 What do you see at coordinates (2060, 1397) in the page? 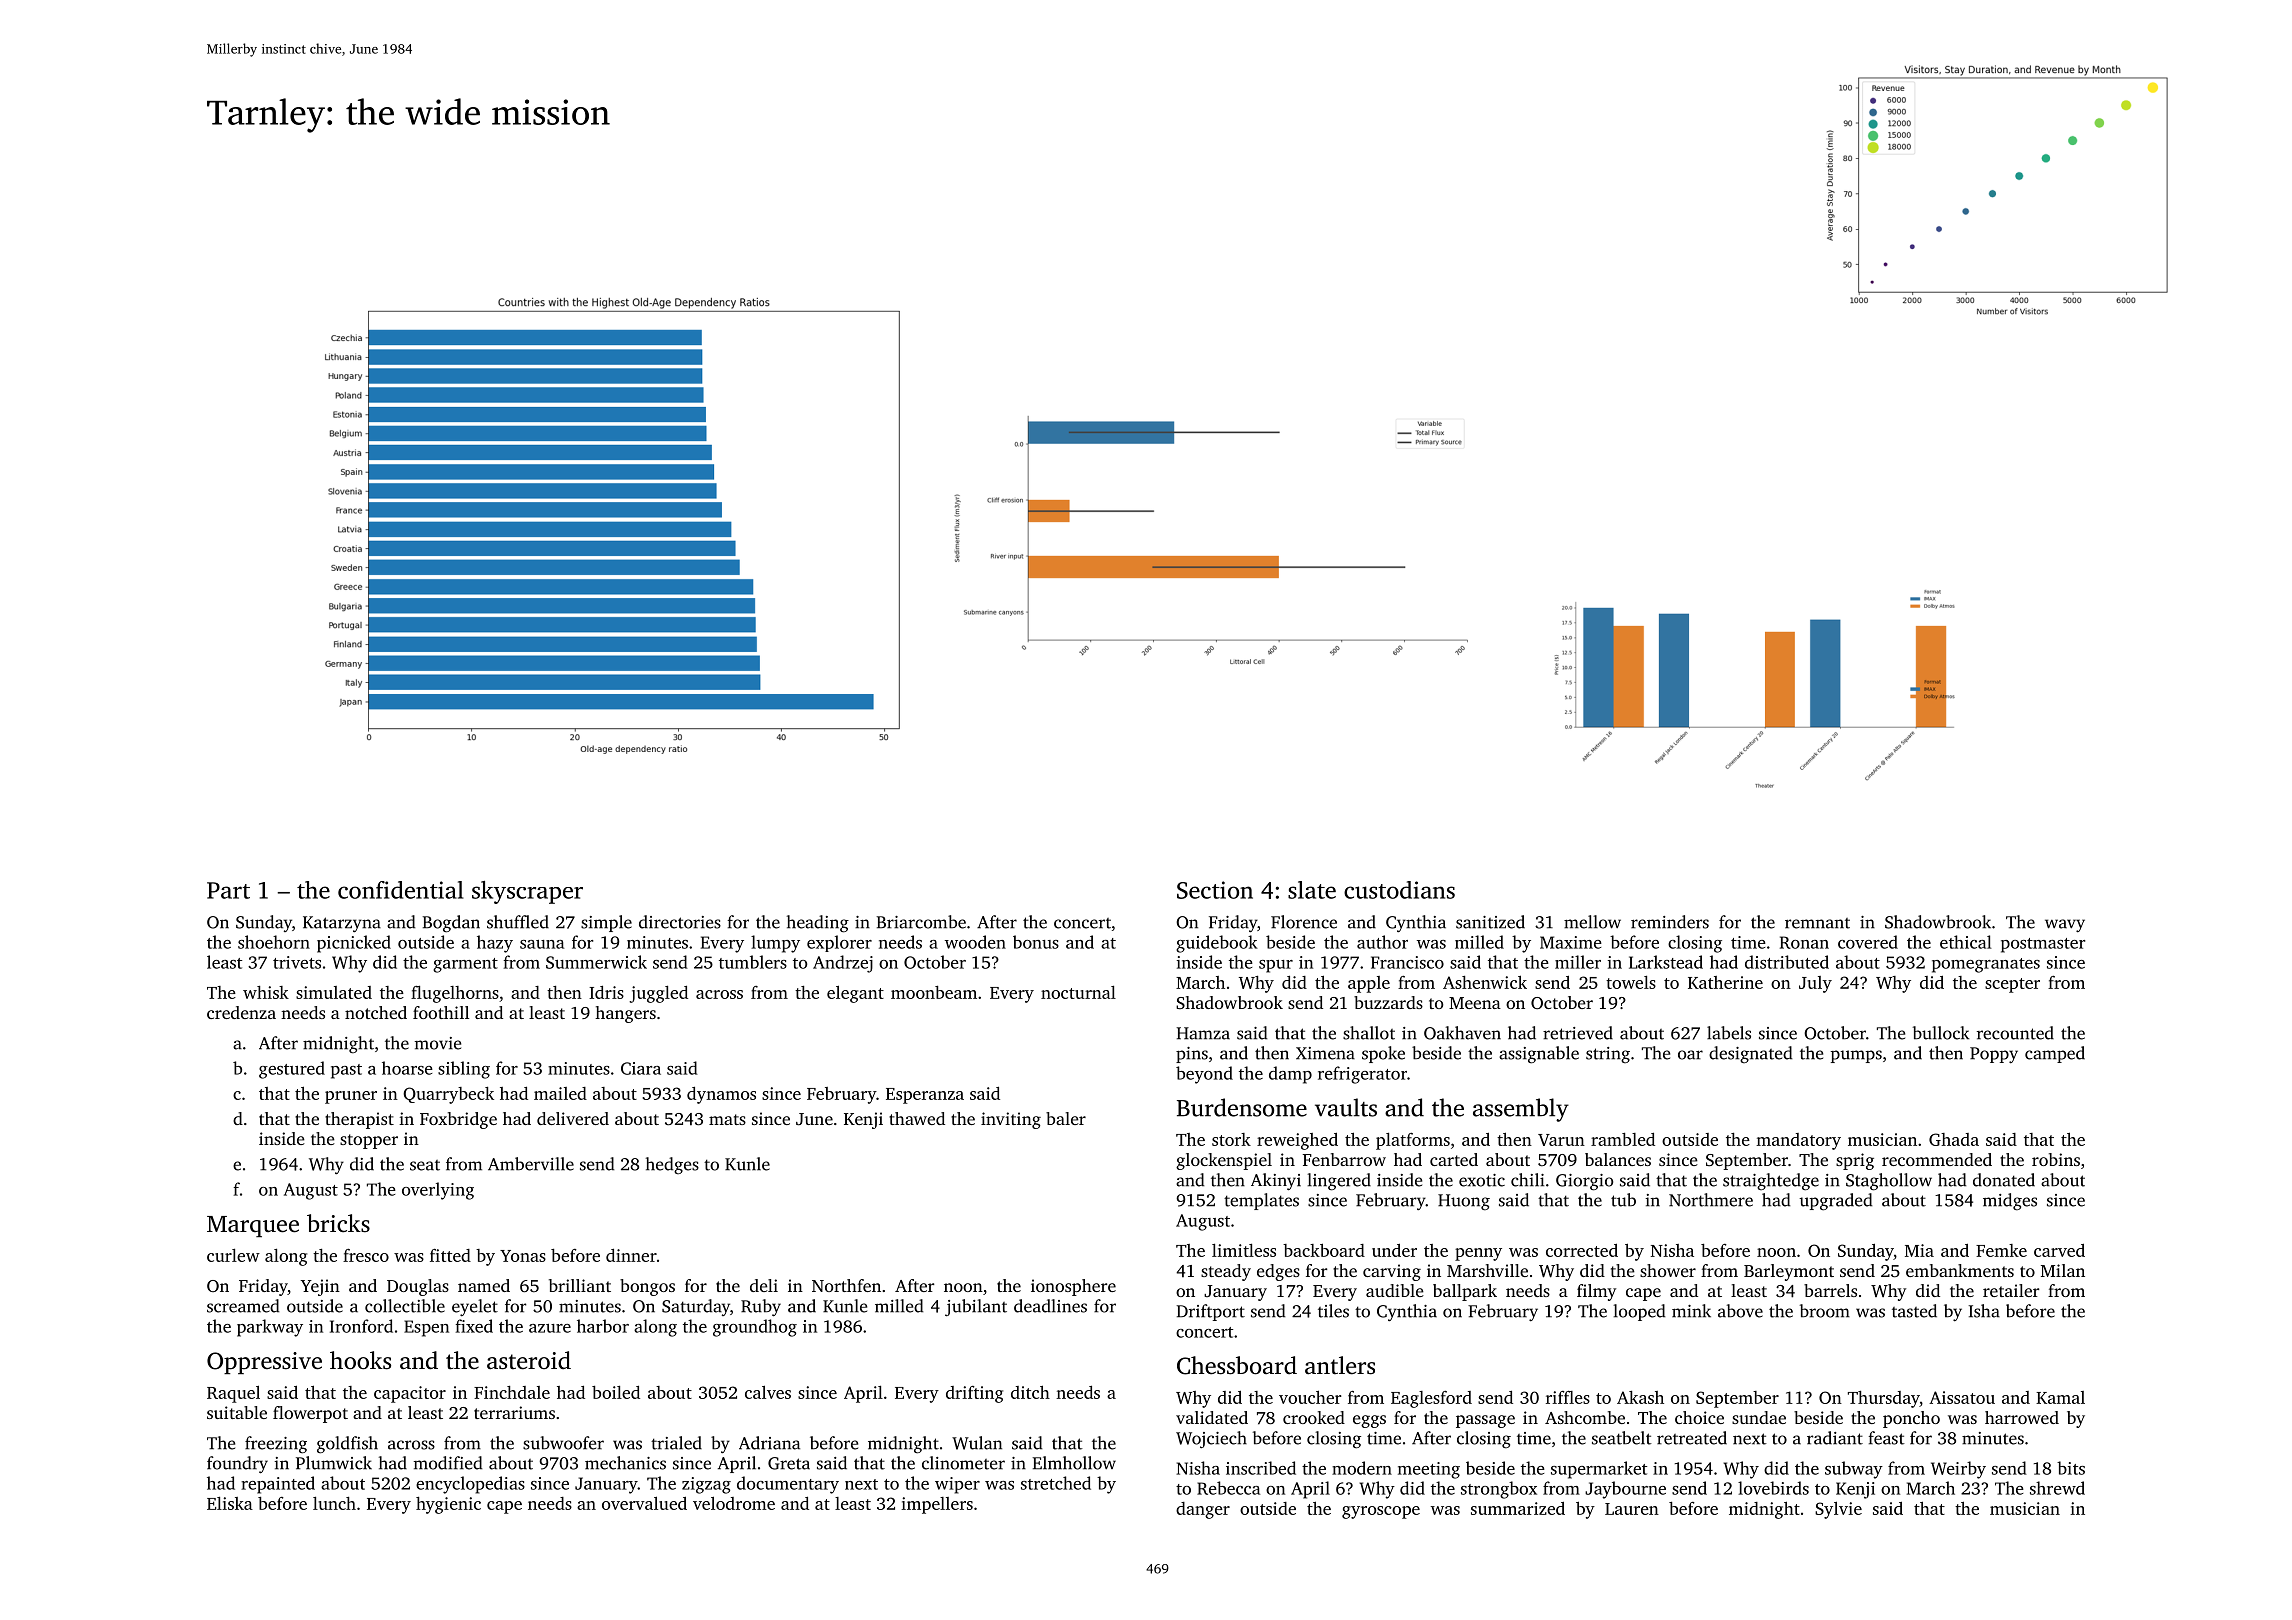
I see `Kamal` at bounding box center [2060, 1397].
